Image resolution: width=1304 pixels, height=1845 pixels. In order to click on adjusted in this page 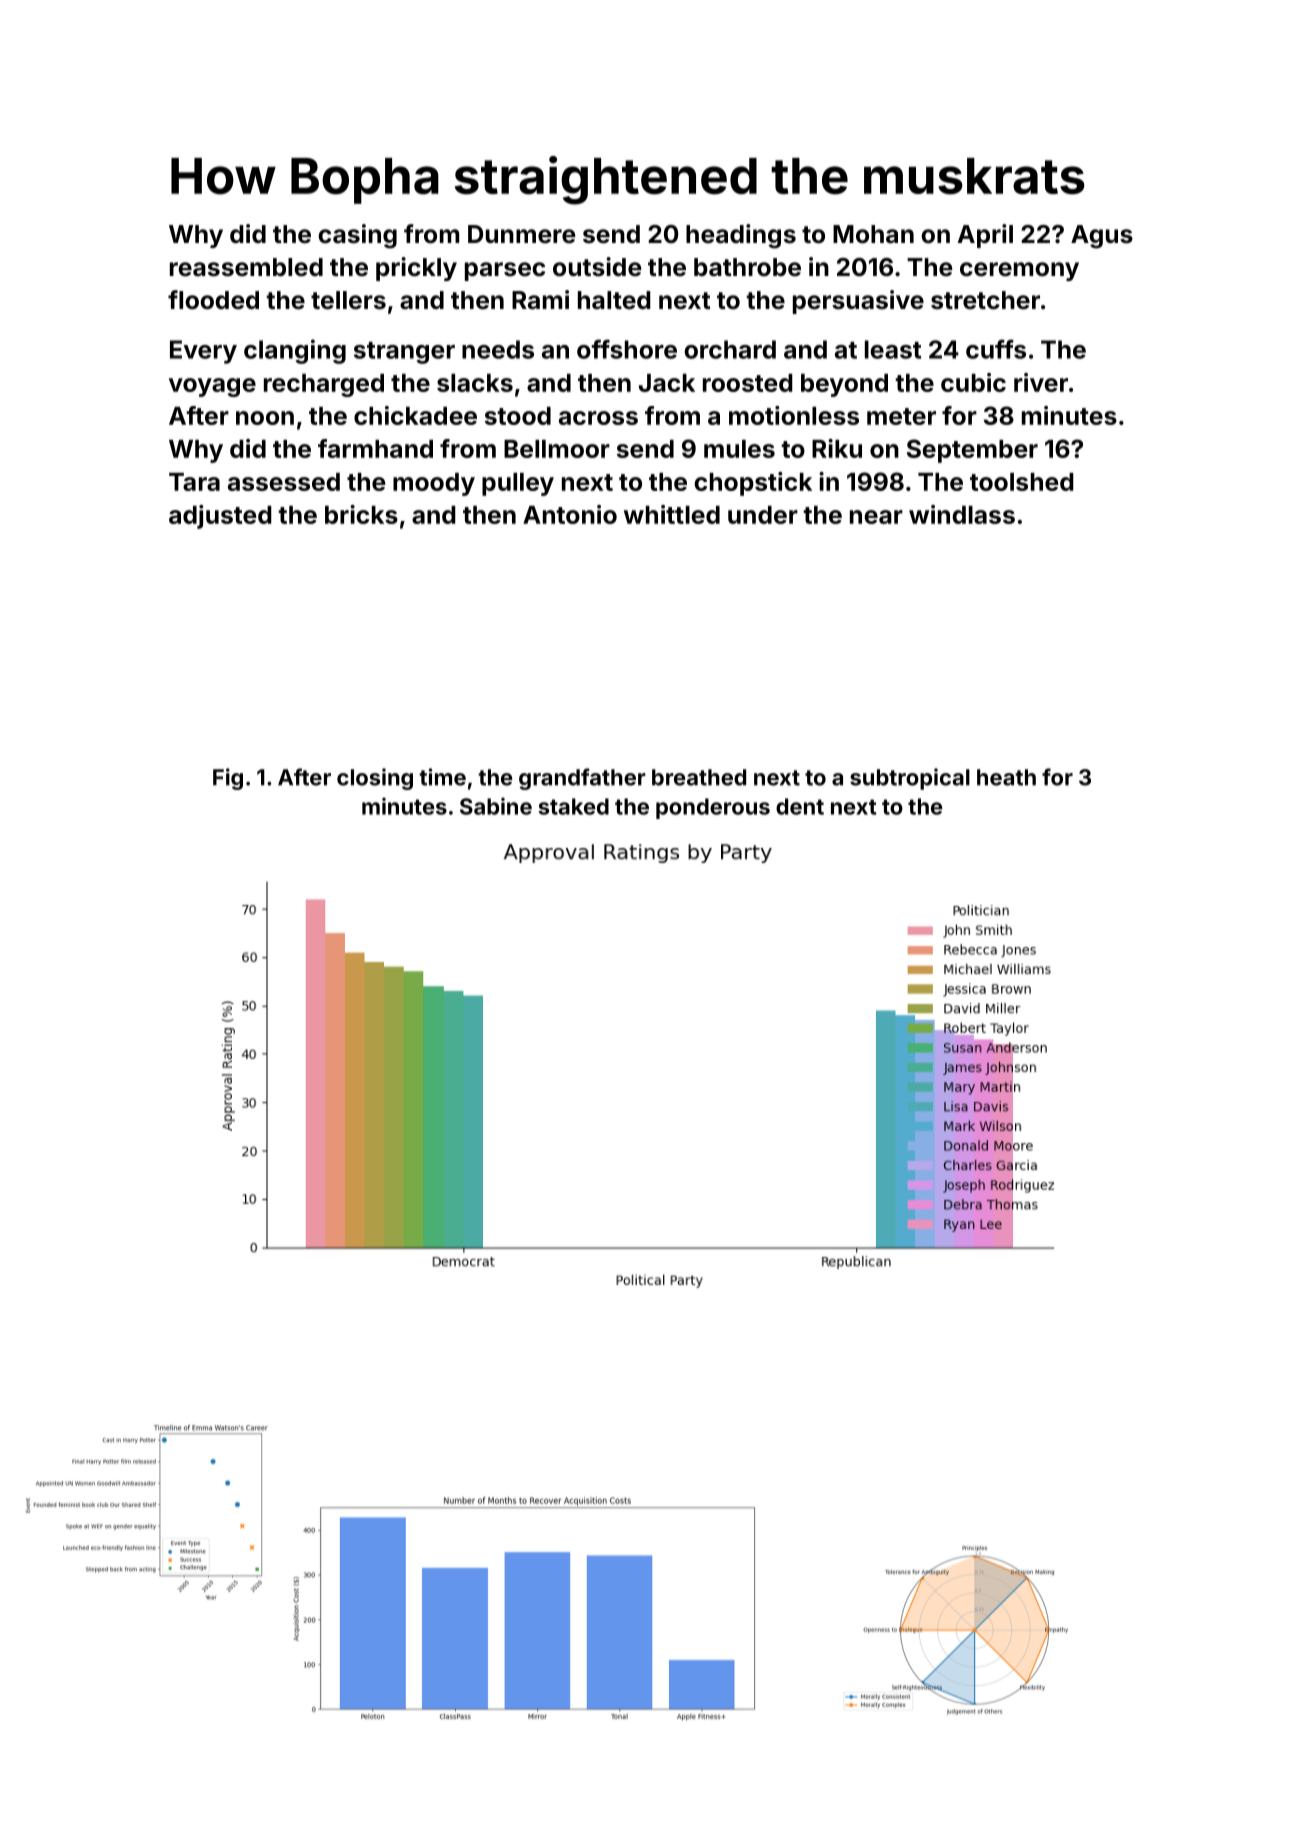, I will do `click(220, 517)`.
